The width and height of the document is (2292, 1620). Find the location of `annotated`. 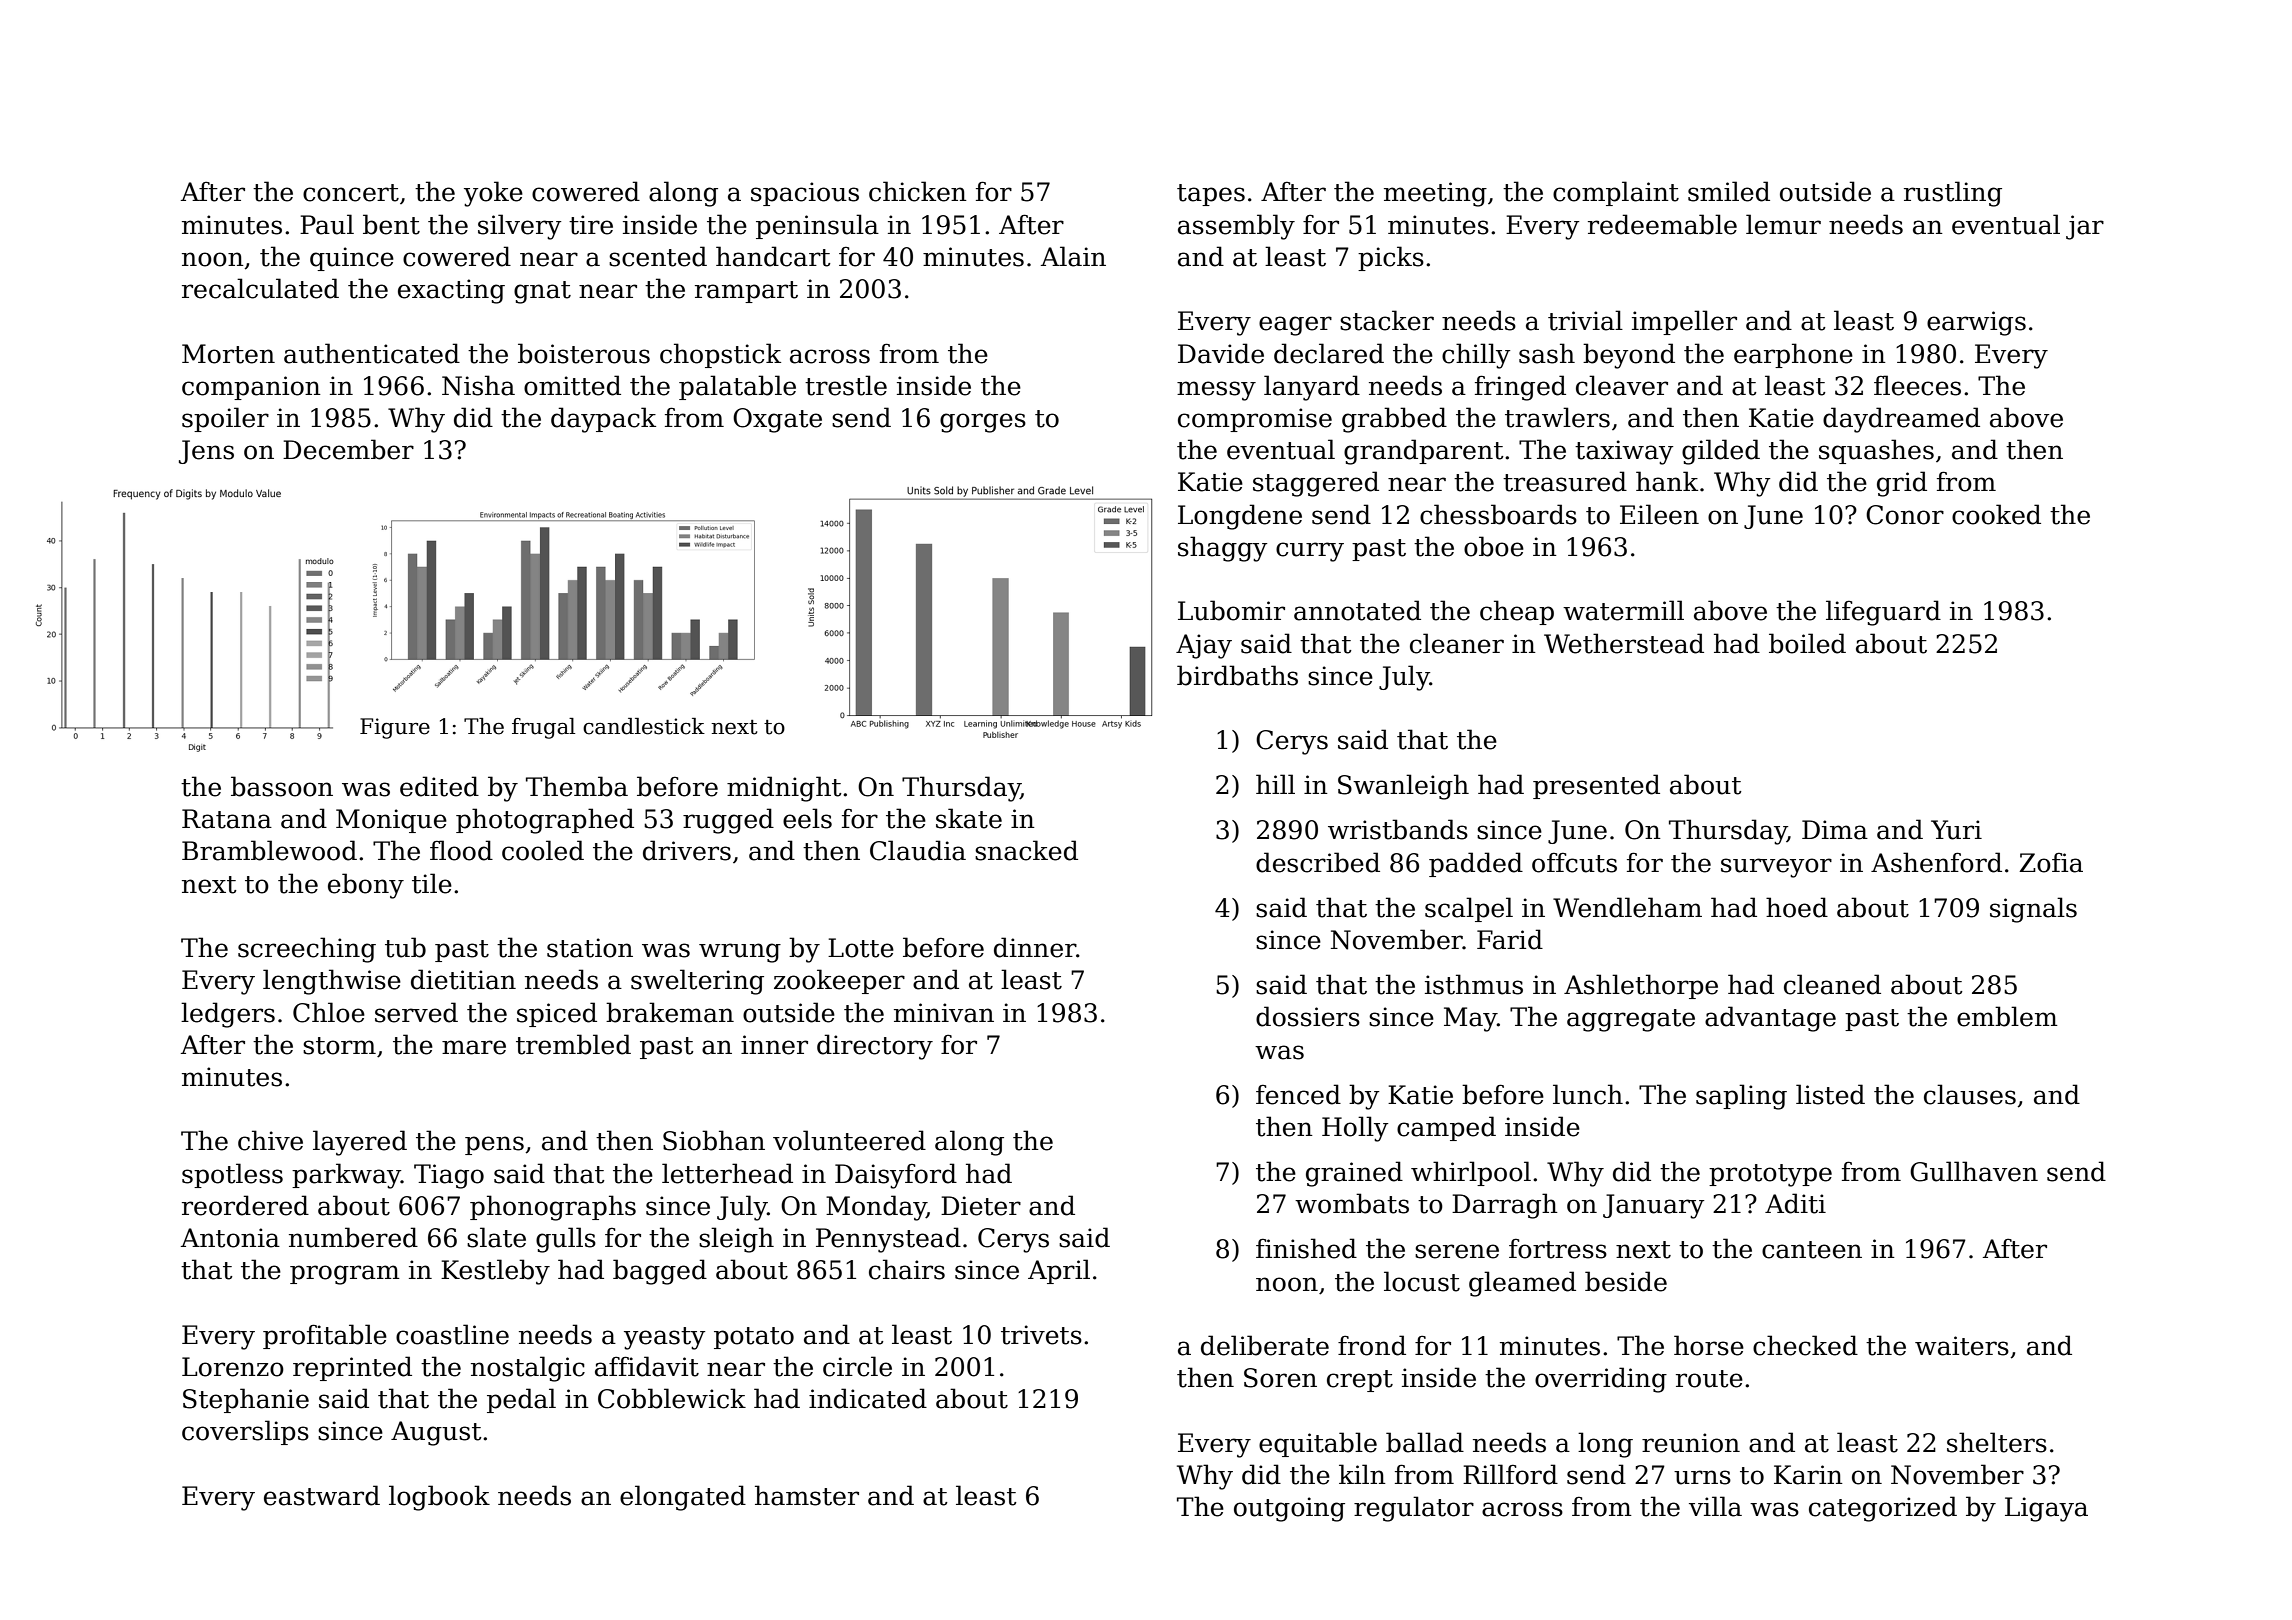

annotated is located at coordinates (1357, 610).
